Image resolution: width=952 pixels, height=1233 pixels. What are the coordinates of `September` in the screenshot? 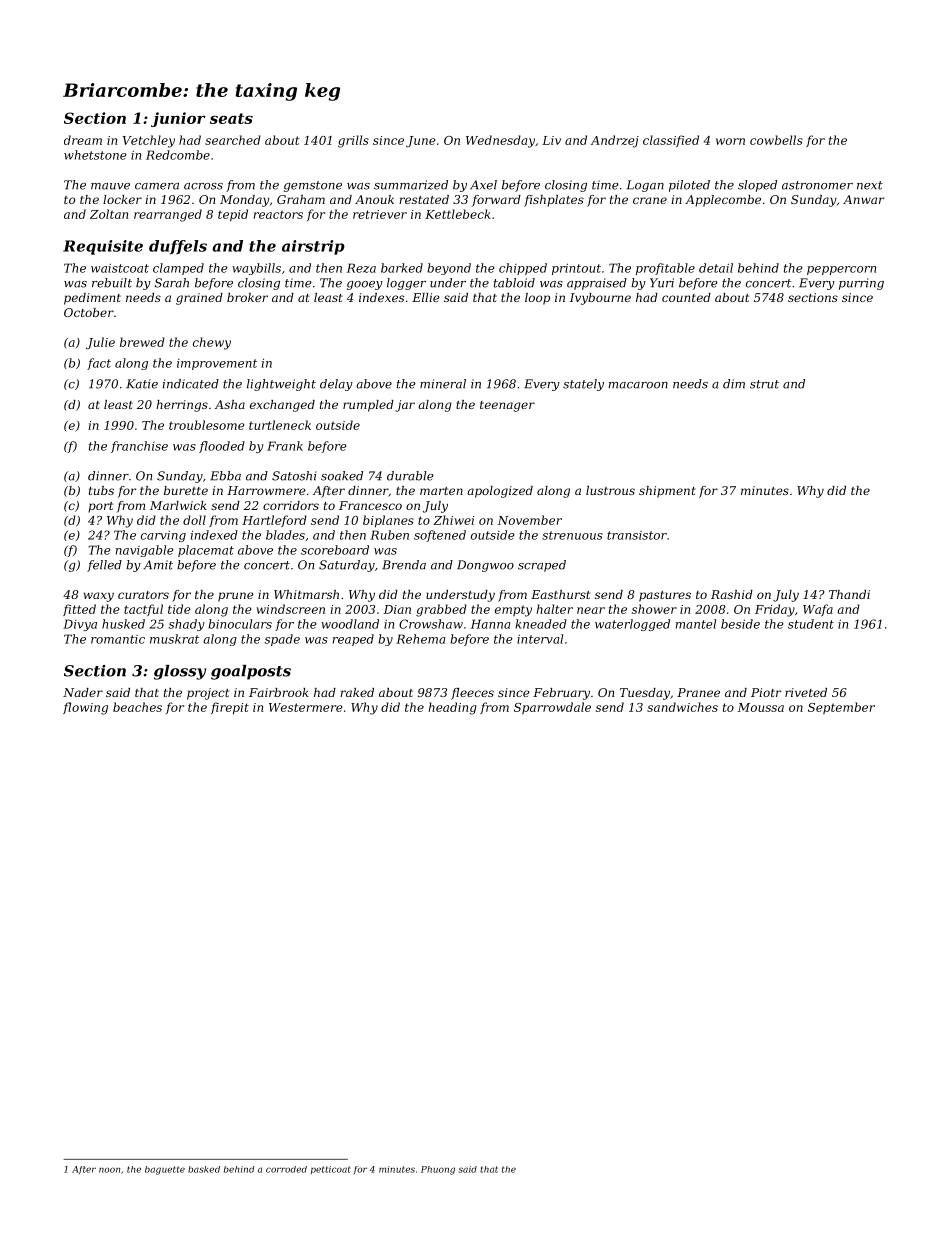 It's located at (841, 708).
